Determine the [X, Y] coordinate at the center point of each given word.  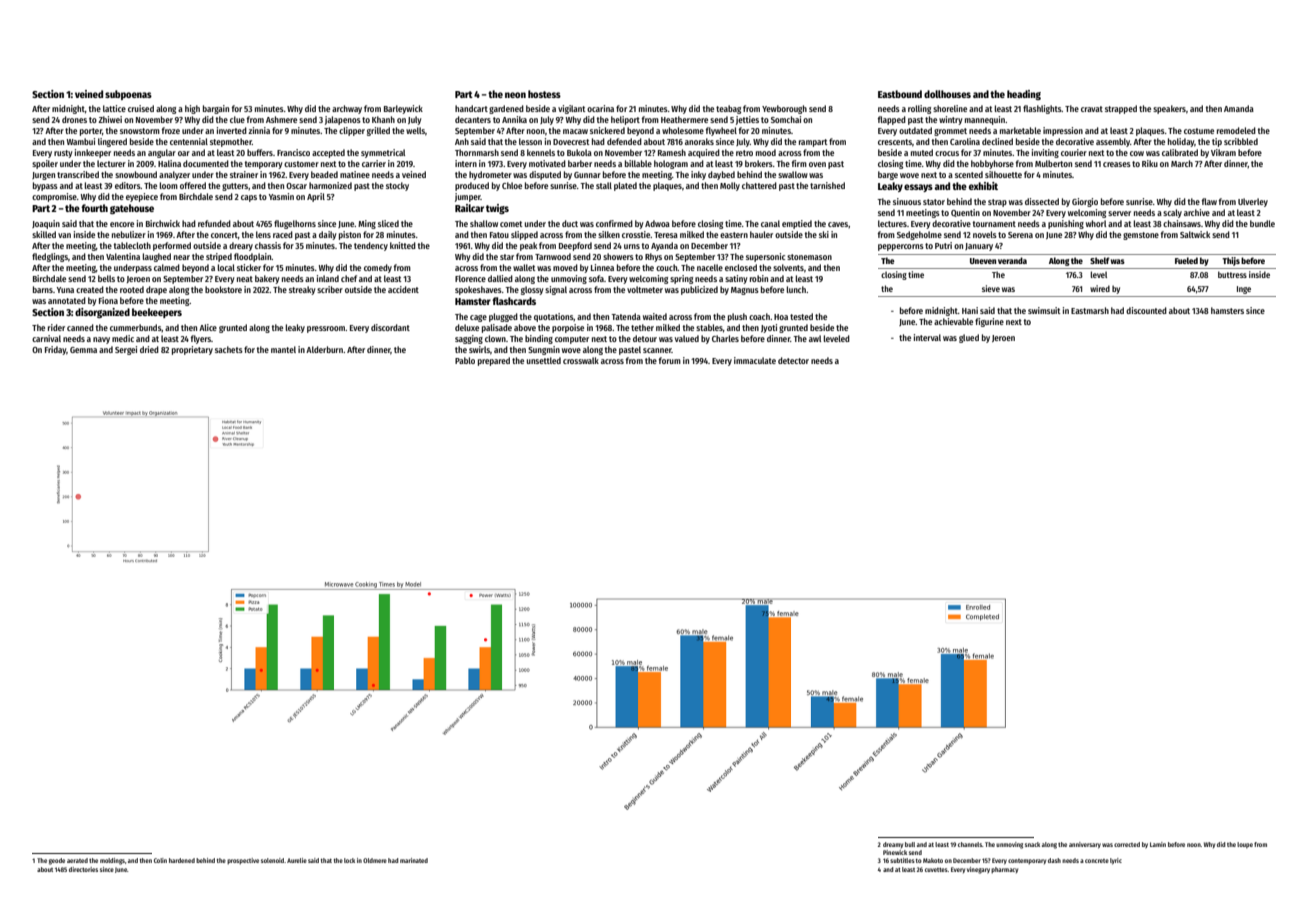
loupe [1245, 845]
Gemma [83, 350]
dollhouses [947, 94]
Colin [160, 860]
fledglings [50, 257]
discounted [1146, 310]
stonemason [809, 257]
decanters [473, 119]
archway [347, 109]
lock [349, 860]
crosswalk [581, 360]
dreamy [893, 845]
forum [670, 360]
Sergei [126, 350]
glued [969, 338]
